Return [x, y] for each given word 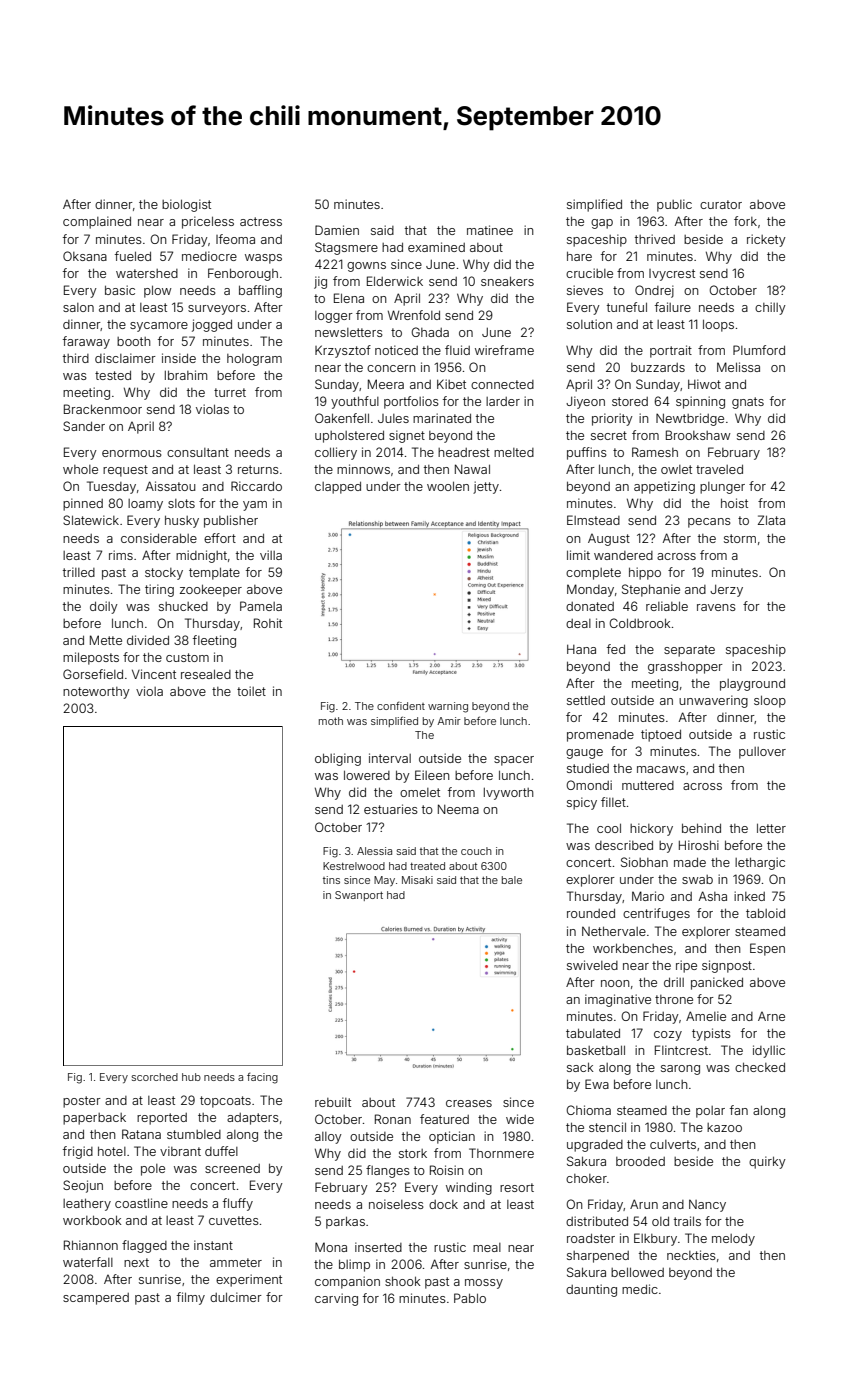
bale [512, 880]
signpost [727, 966]
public [674, 205]
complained [97, 222]
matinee [490, 230]
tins [331, 880]
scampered [96, 1299]
